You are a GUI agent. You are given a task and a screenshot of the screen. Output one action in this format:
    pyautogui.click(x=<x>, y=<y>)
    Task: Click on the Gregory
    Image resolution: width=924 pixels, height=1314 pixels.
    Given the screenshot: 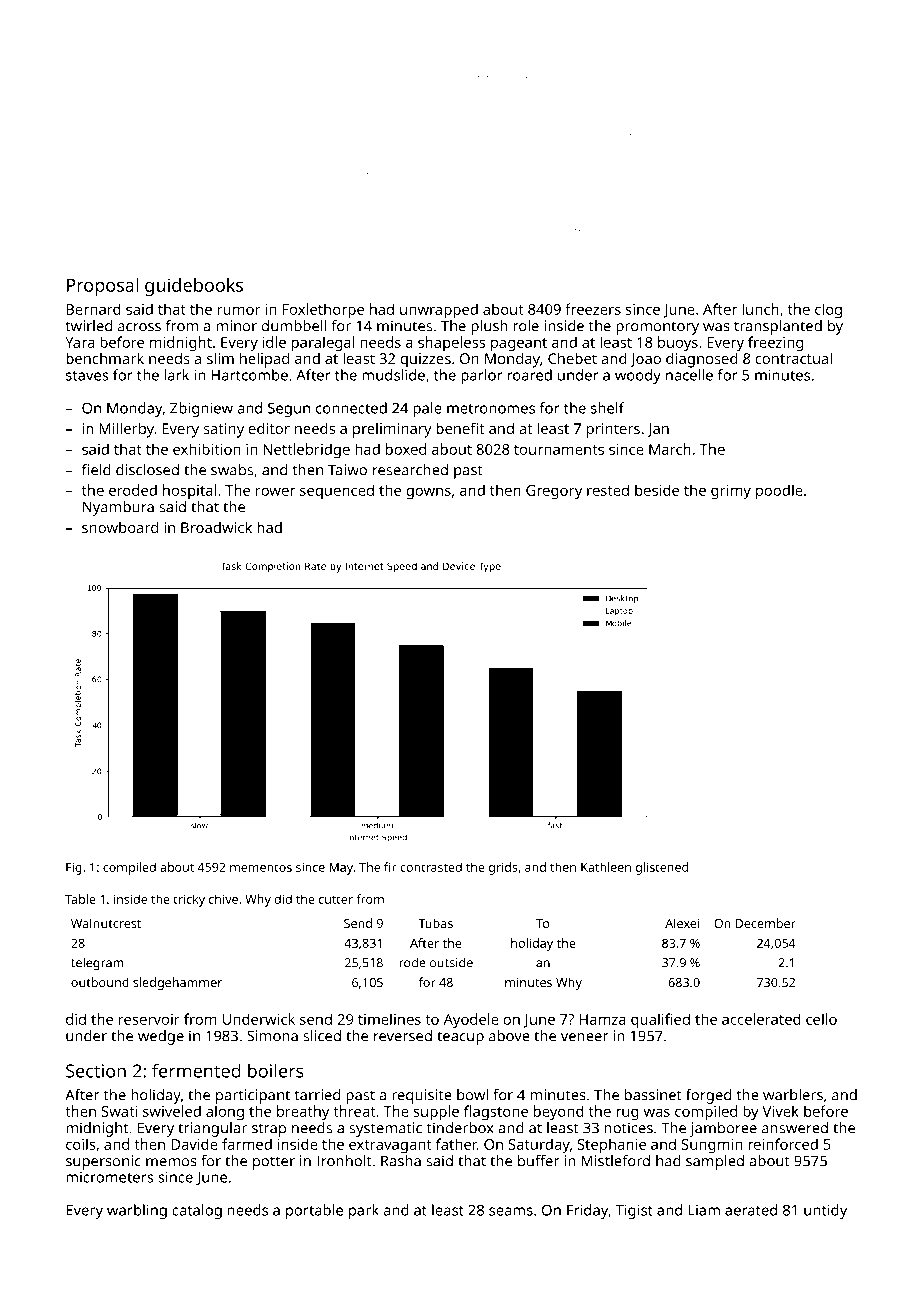 What is the action you would take?
    pyautogui.click(x=554, y=492)
